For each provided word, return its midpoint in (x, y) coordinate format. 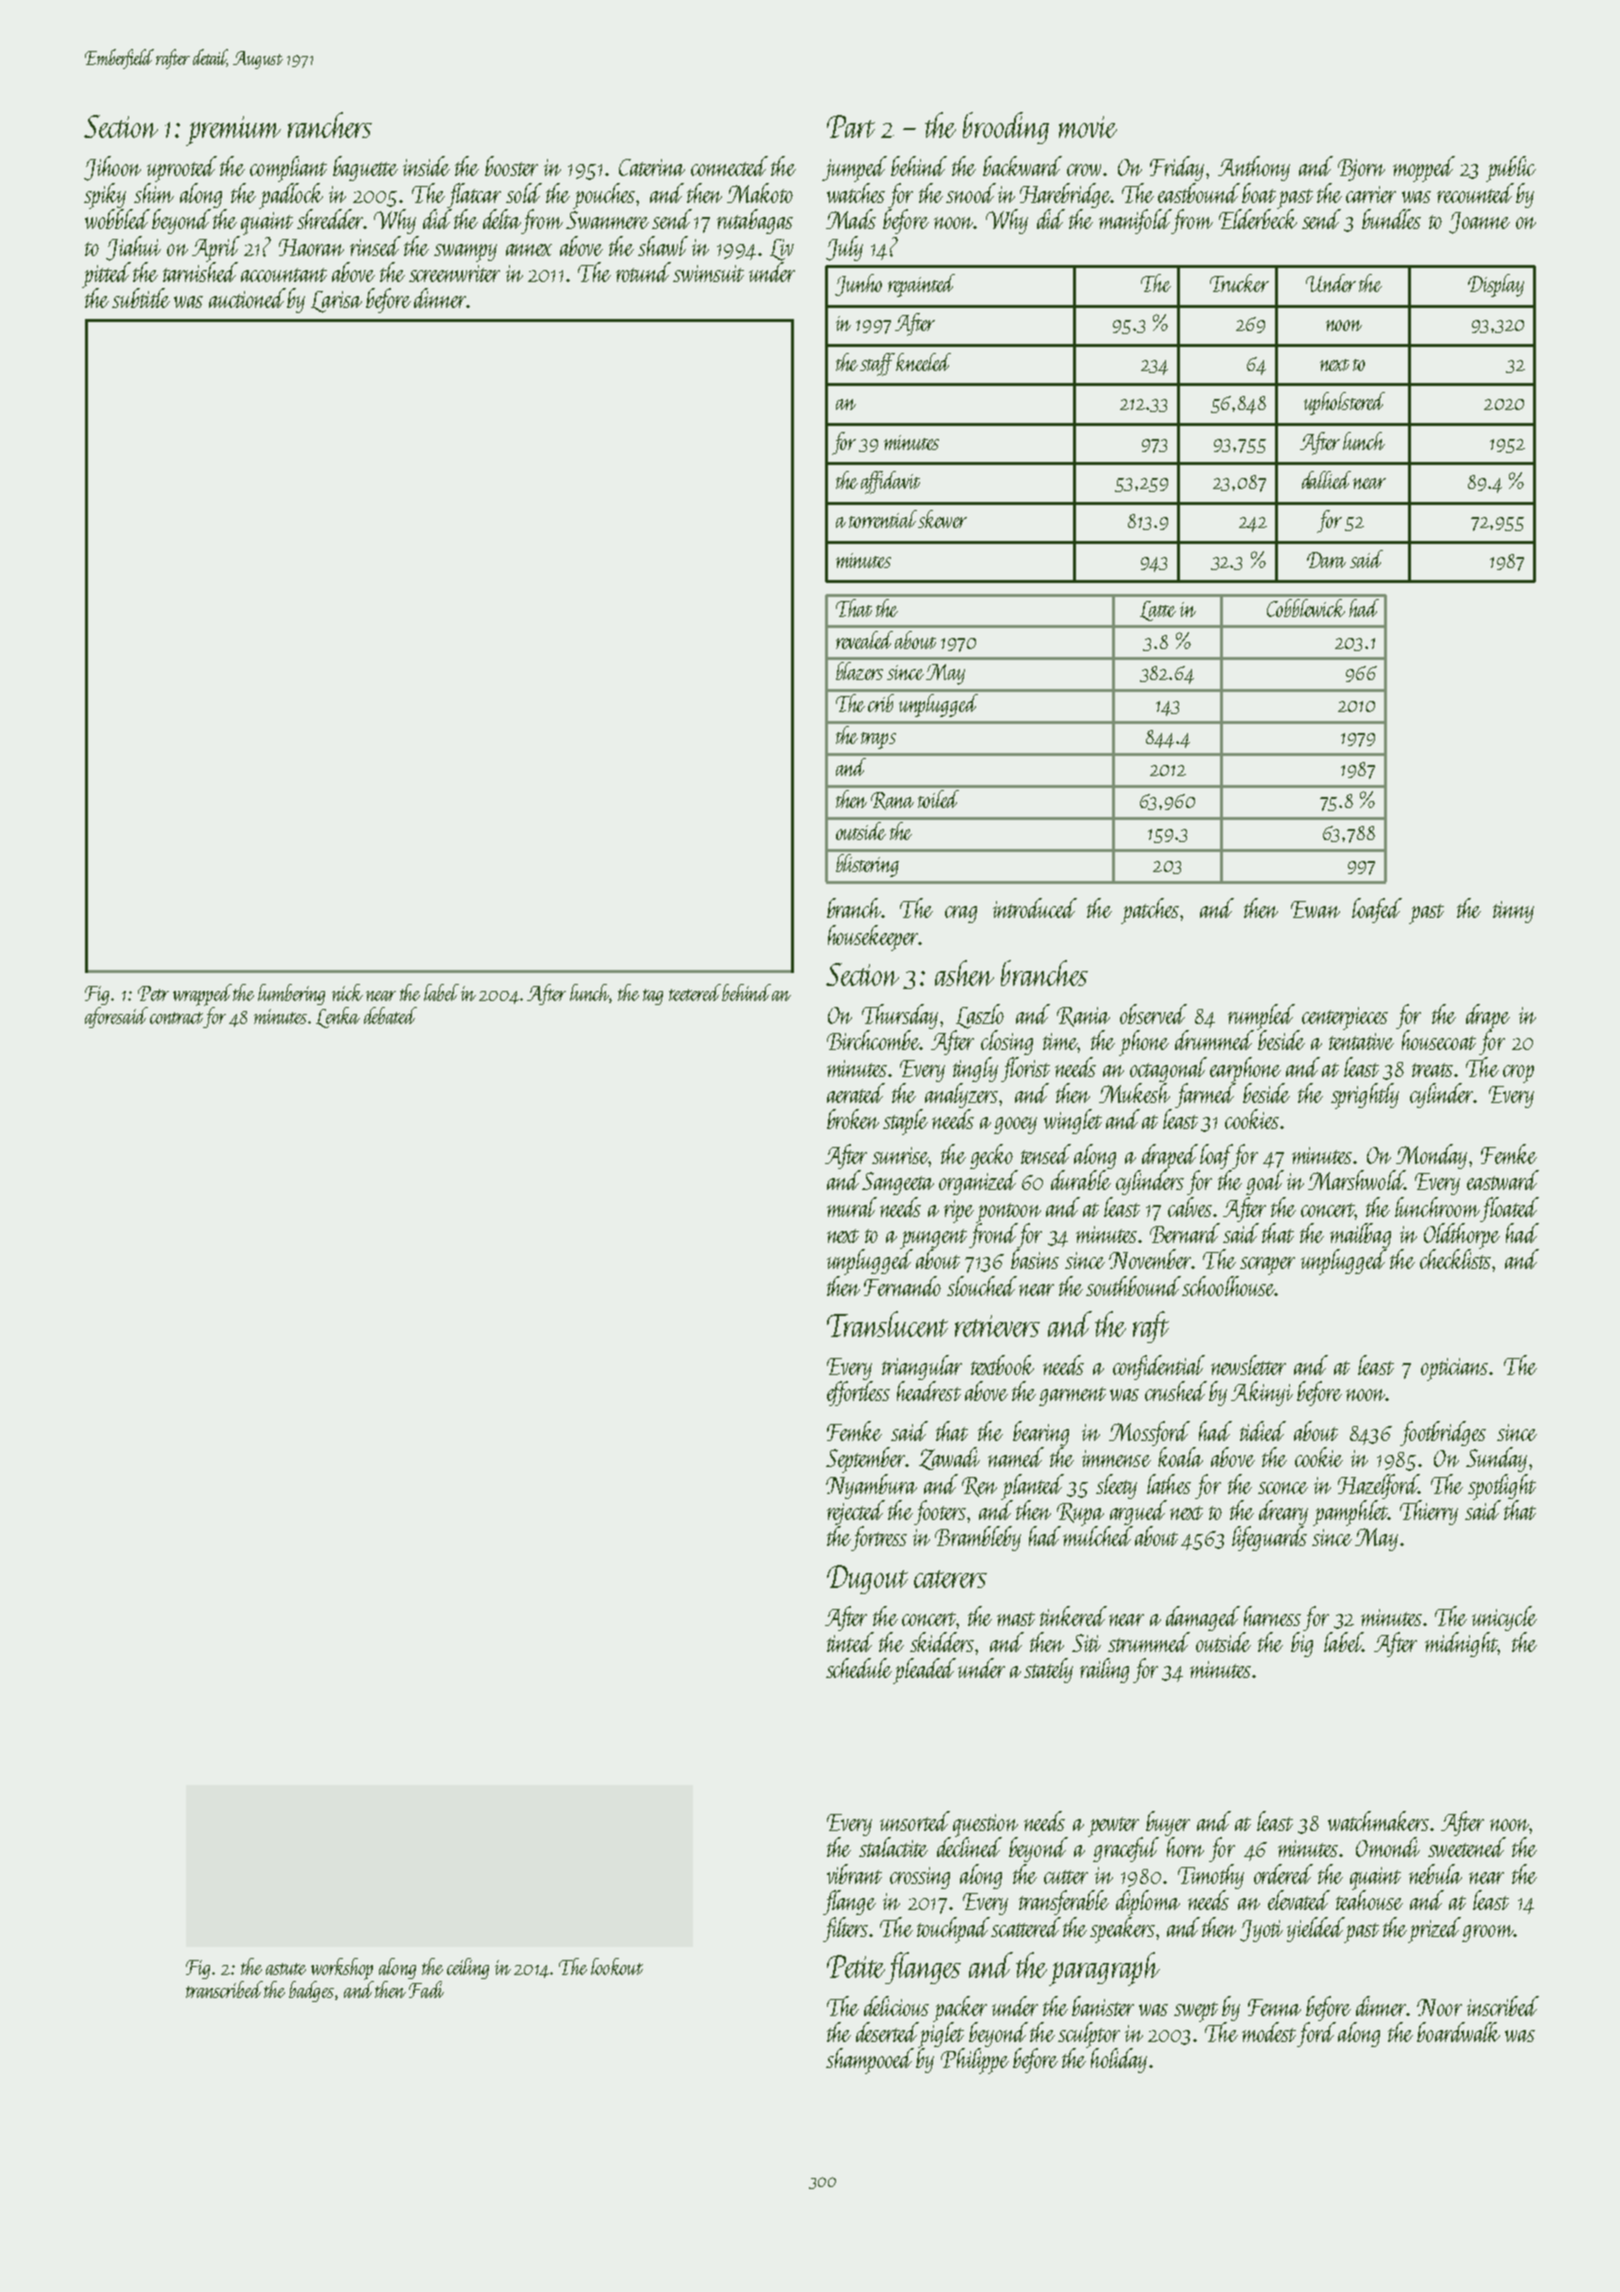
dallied (1326, 480)
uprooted (182, 169)
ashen (964, 973)
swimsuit (708, 273)
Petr (153, 993)
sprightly (1365, 1096)
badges (311, 1991)
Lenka (338, 1017)
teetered (695, 992)
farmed (1205, 1095)
